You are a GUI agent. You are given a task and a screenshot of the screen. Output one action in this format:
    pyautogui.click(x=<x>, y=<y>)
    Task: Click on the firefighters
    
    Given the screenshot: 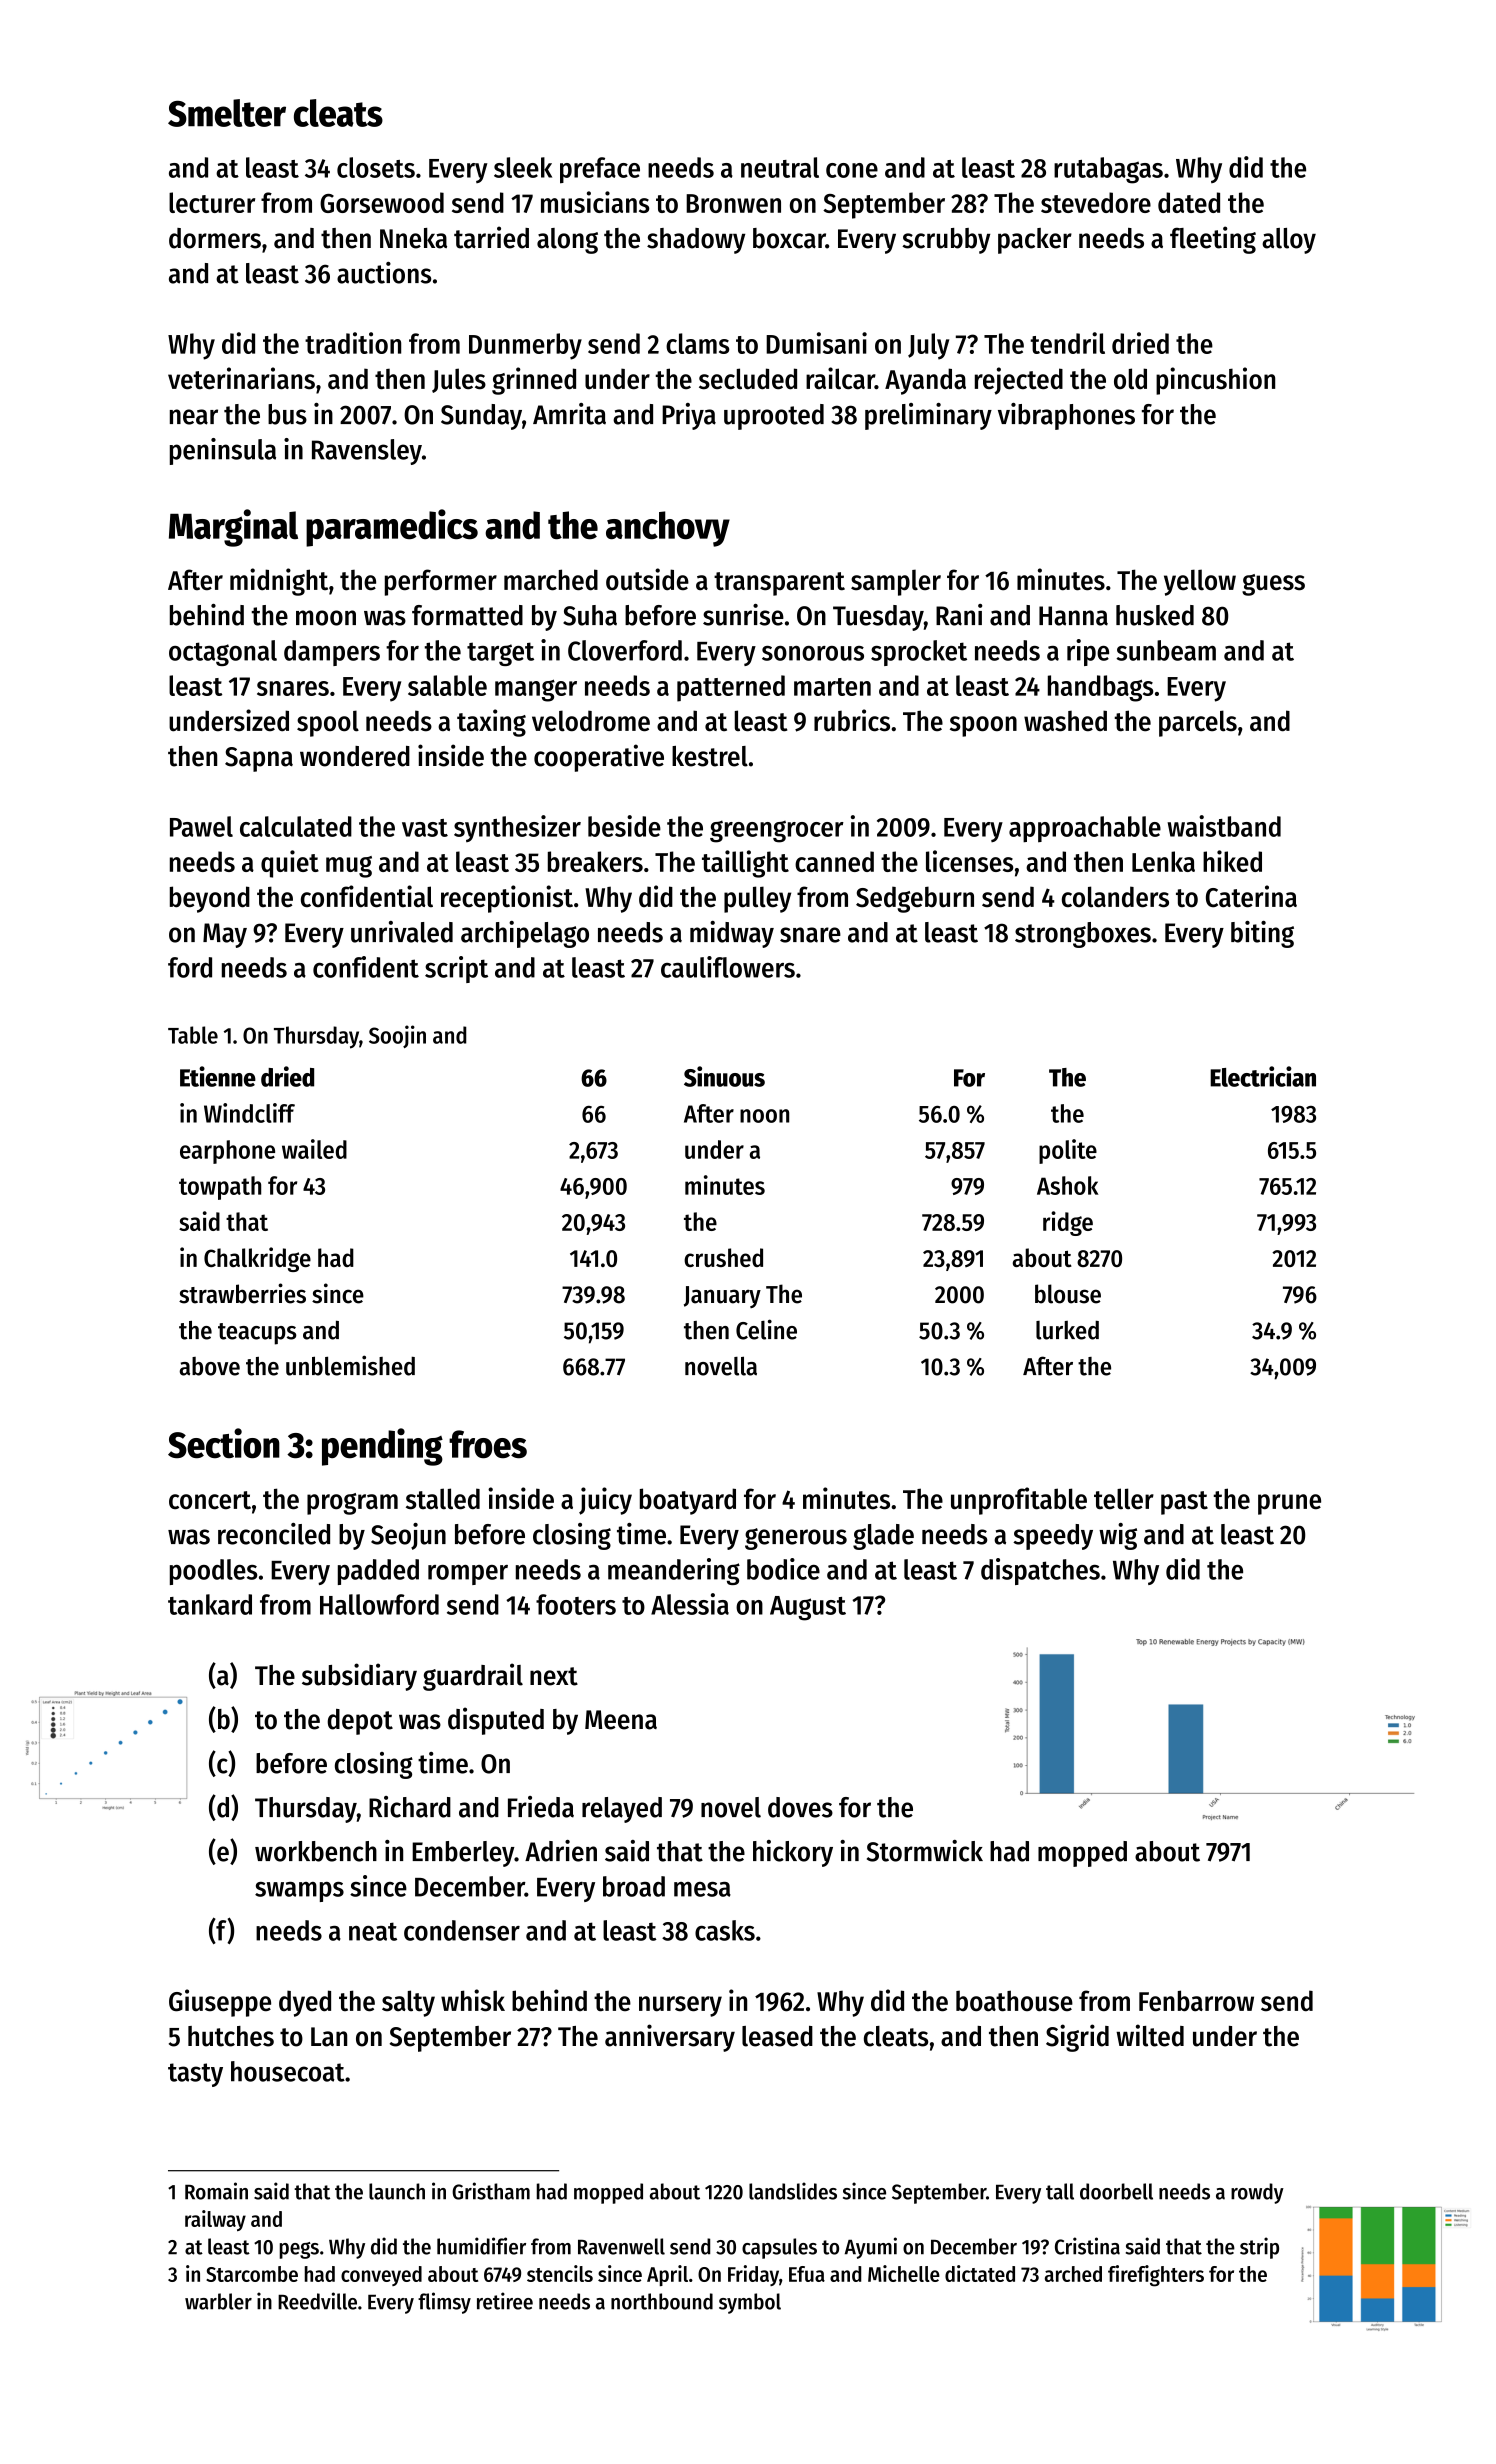 What is the action you would take?
    pyautogui.click(x=1156, y=2276)
